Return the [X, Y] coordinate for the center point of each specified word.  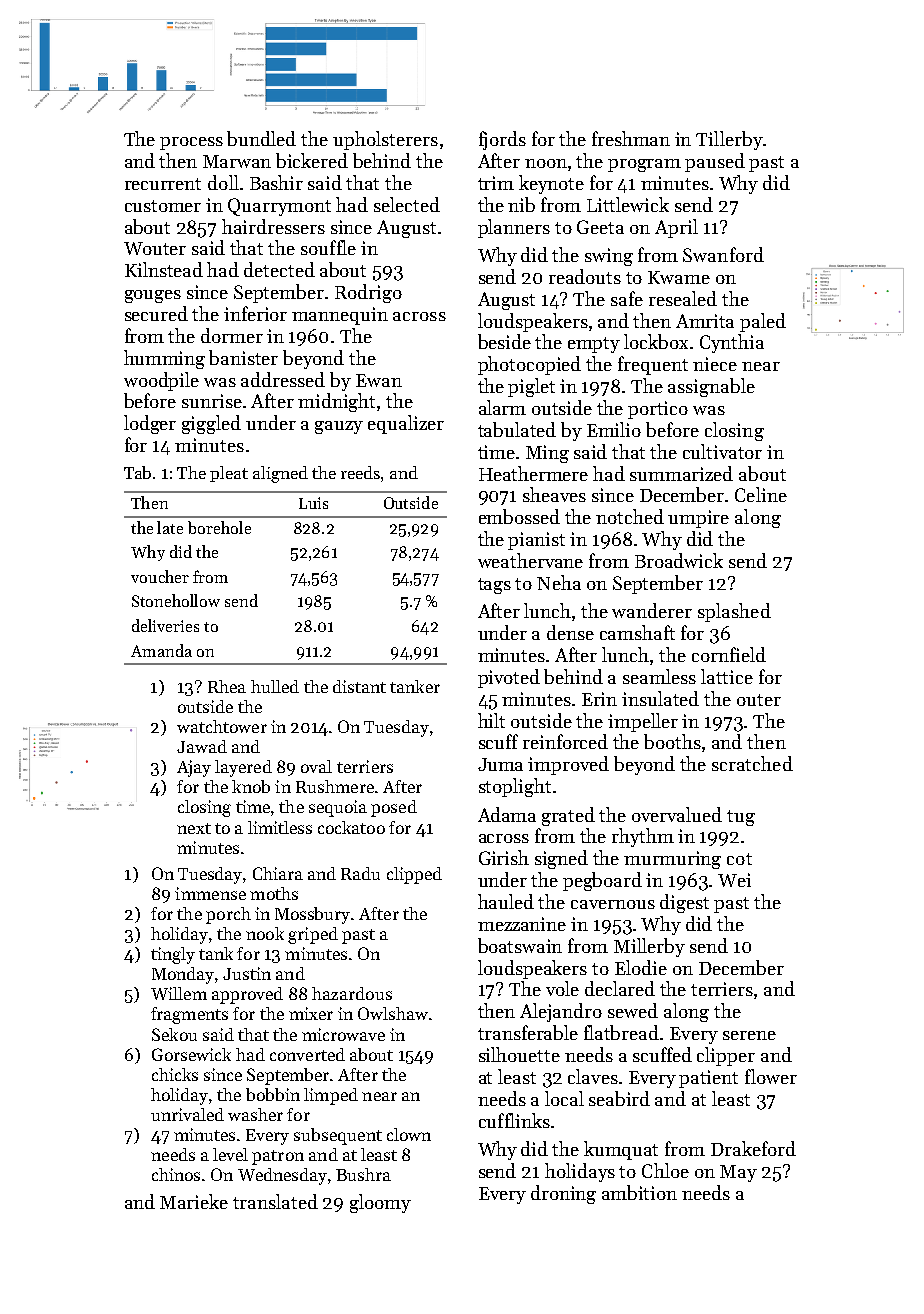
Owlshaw [393, 1013]
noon [546, 163]
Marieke [194, 1201]
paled [763, 322]
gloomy [380, 1203]
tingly [173, 955]
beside [504, 341]
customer [163, 206]
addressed [283, 379]
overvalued [677, 814]
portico [658, 410]
